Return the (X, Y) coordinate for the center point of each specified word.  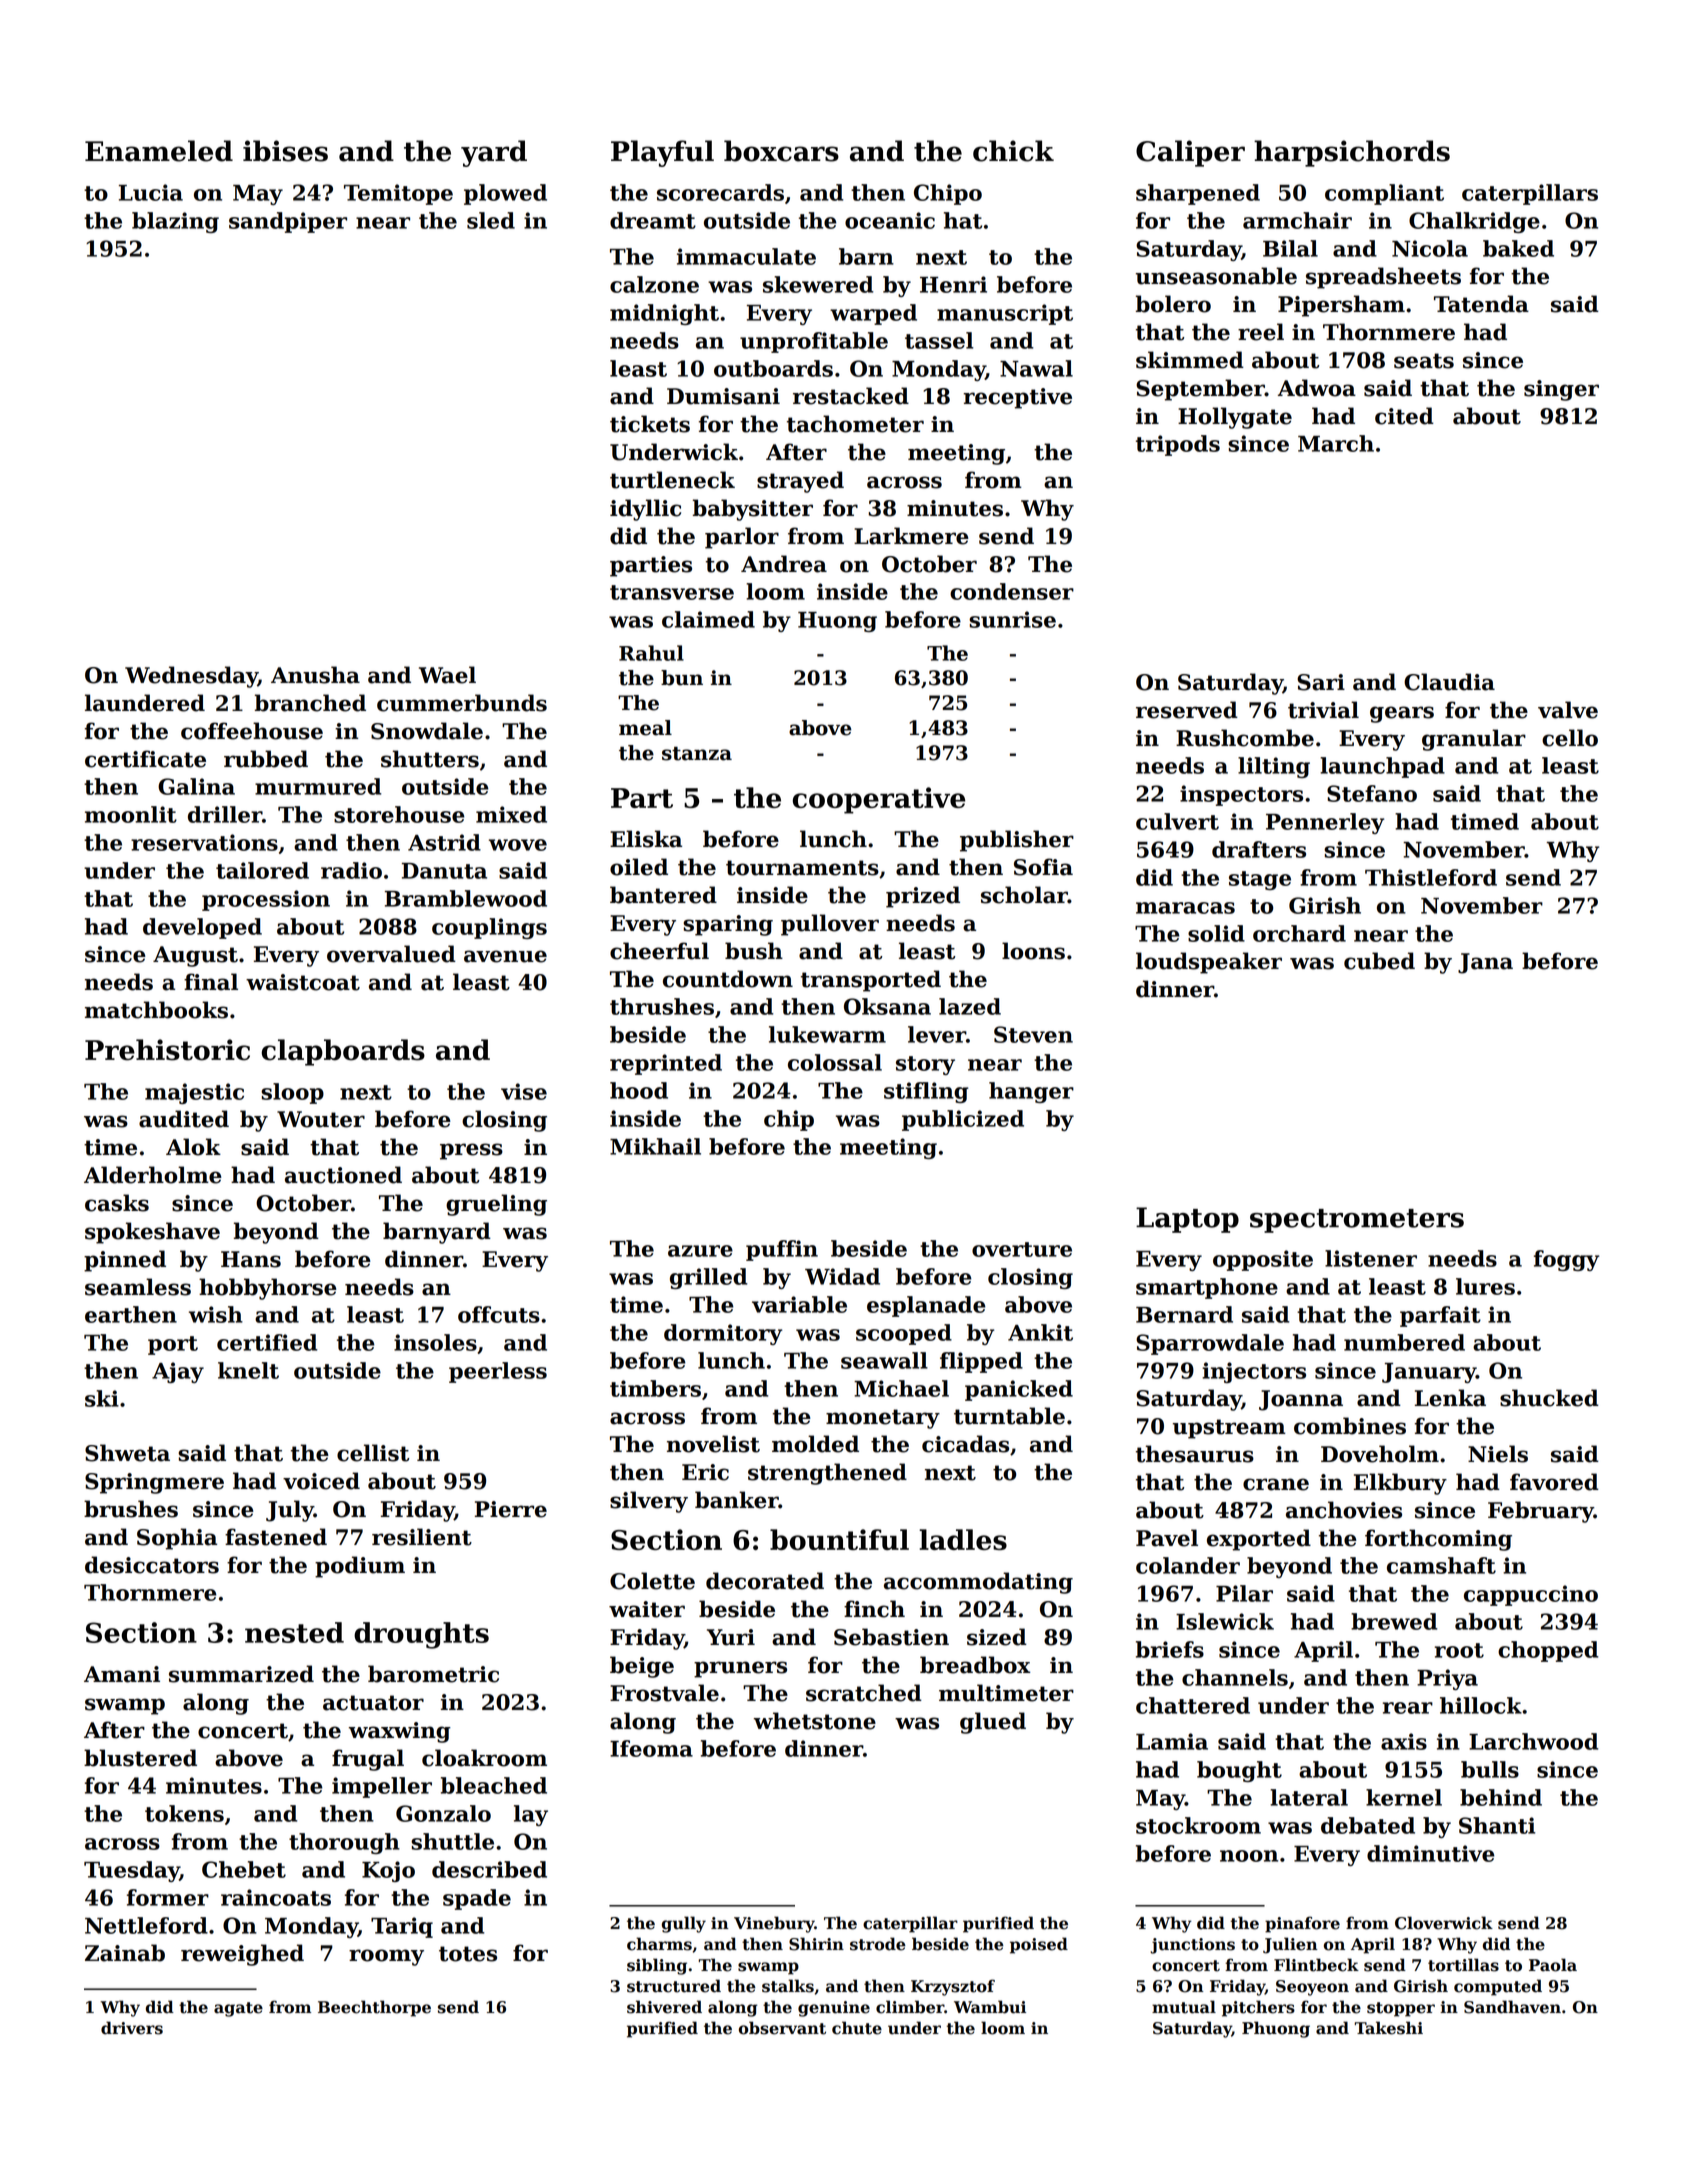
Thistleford (1431, 877)
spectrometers (1357, 1221)
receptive (1017, 398)
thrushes (662, 1006)
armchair (1297, 220)
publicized (963, 1120)
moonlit (131, 814)
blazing (175, 222)
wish (216, 1314)
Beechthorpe (374, 2008)
